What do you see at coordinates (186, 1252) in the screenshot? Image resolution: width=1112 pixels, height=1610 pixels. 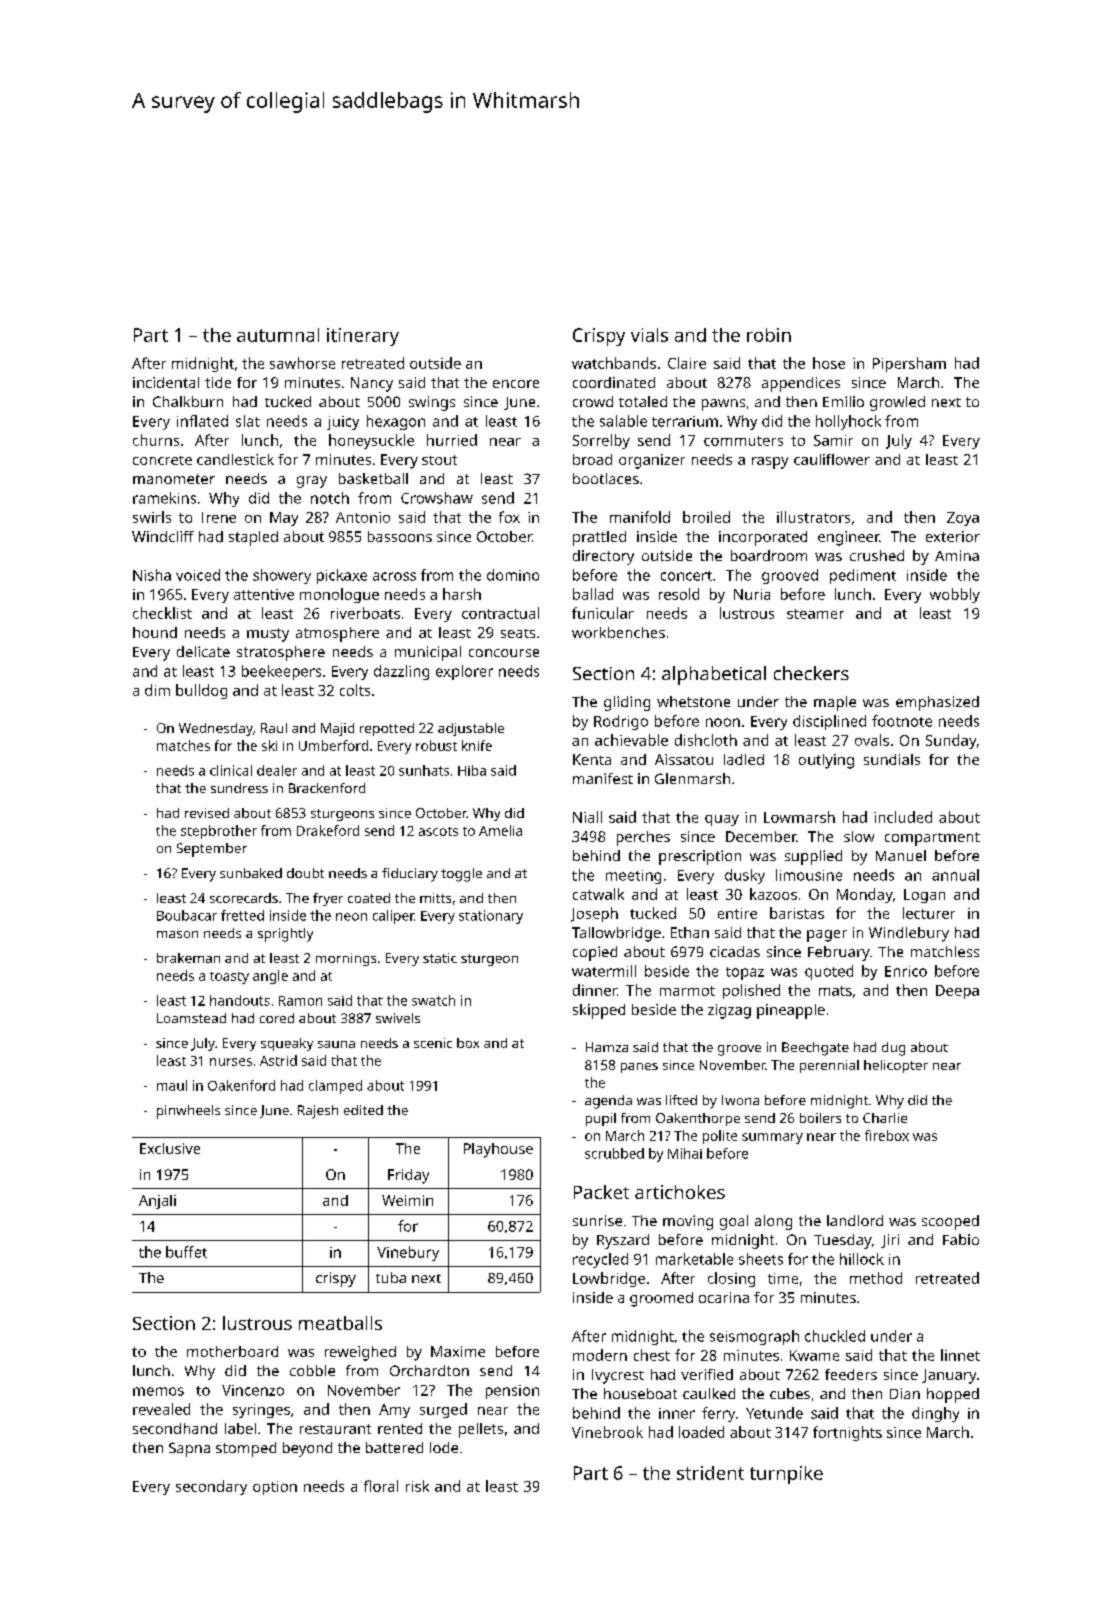 I see `buffet` at bounding box center [186, 1252].
